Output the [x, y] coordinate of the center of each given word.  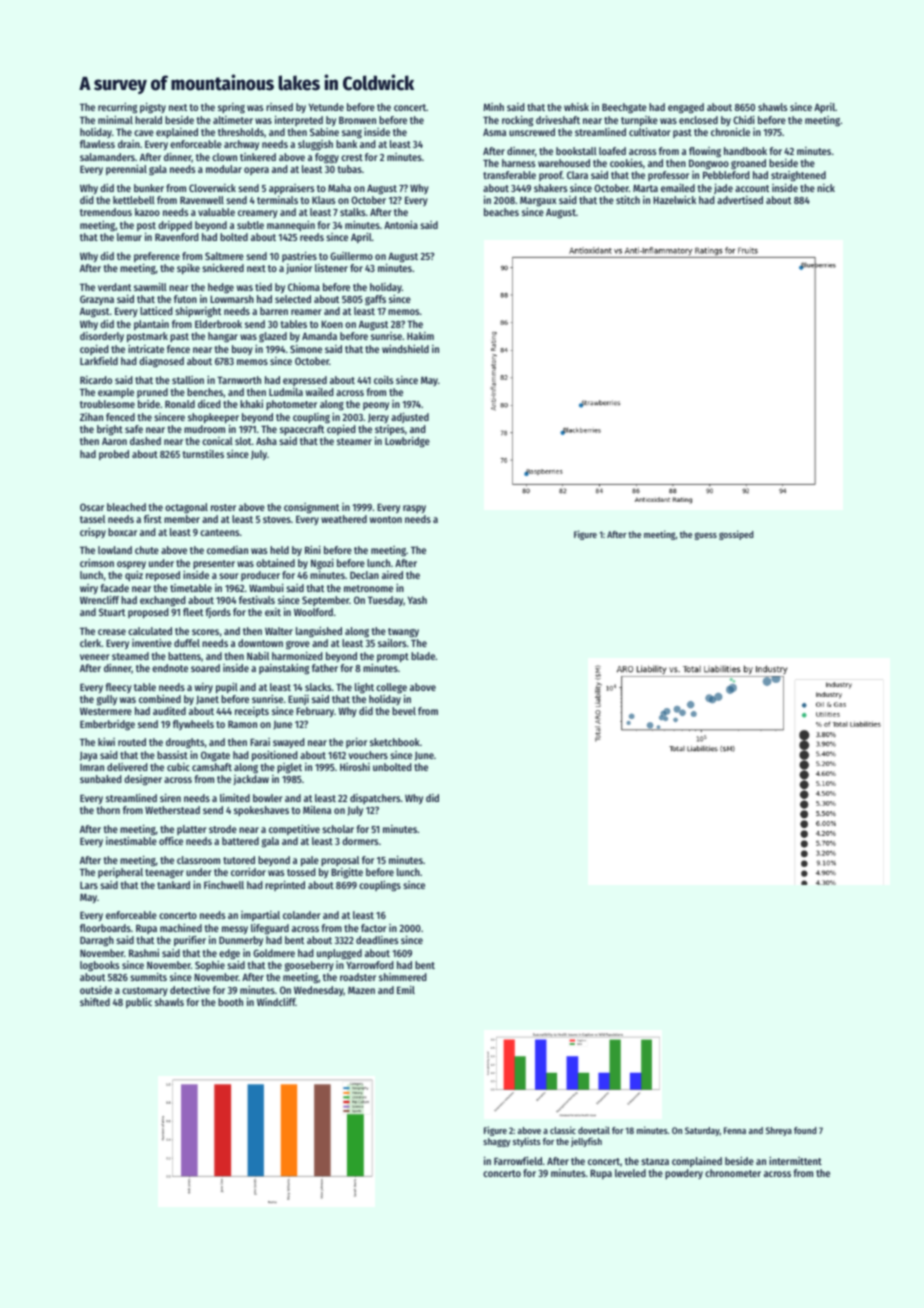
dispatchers [375, 799]
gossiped [736, 535]
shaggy [496, 1142]
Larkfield [99, 361]
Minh [493, 107]
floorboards [105, 928]
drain [129, 144]
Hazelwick [674, 200]
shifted [95, 1002]
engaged [686, 108]
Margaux [538, 201]
